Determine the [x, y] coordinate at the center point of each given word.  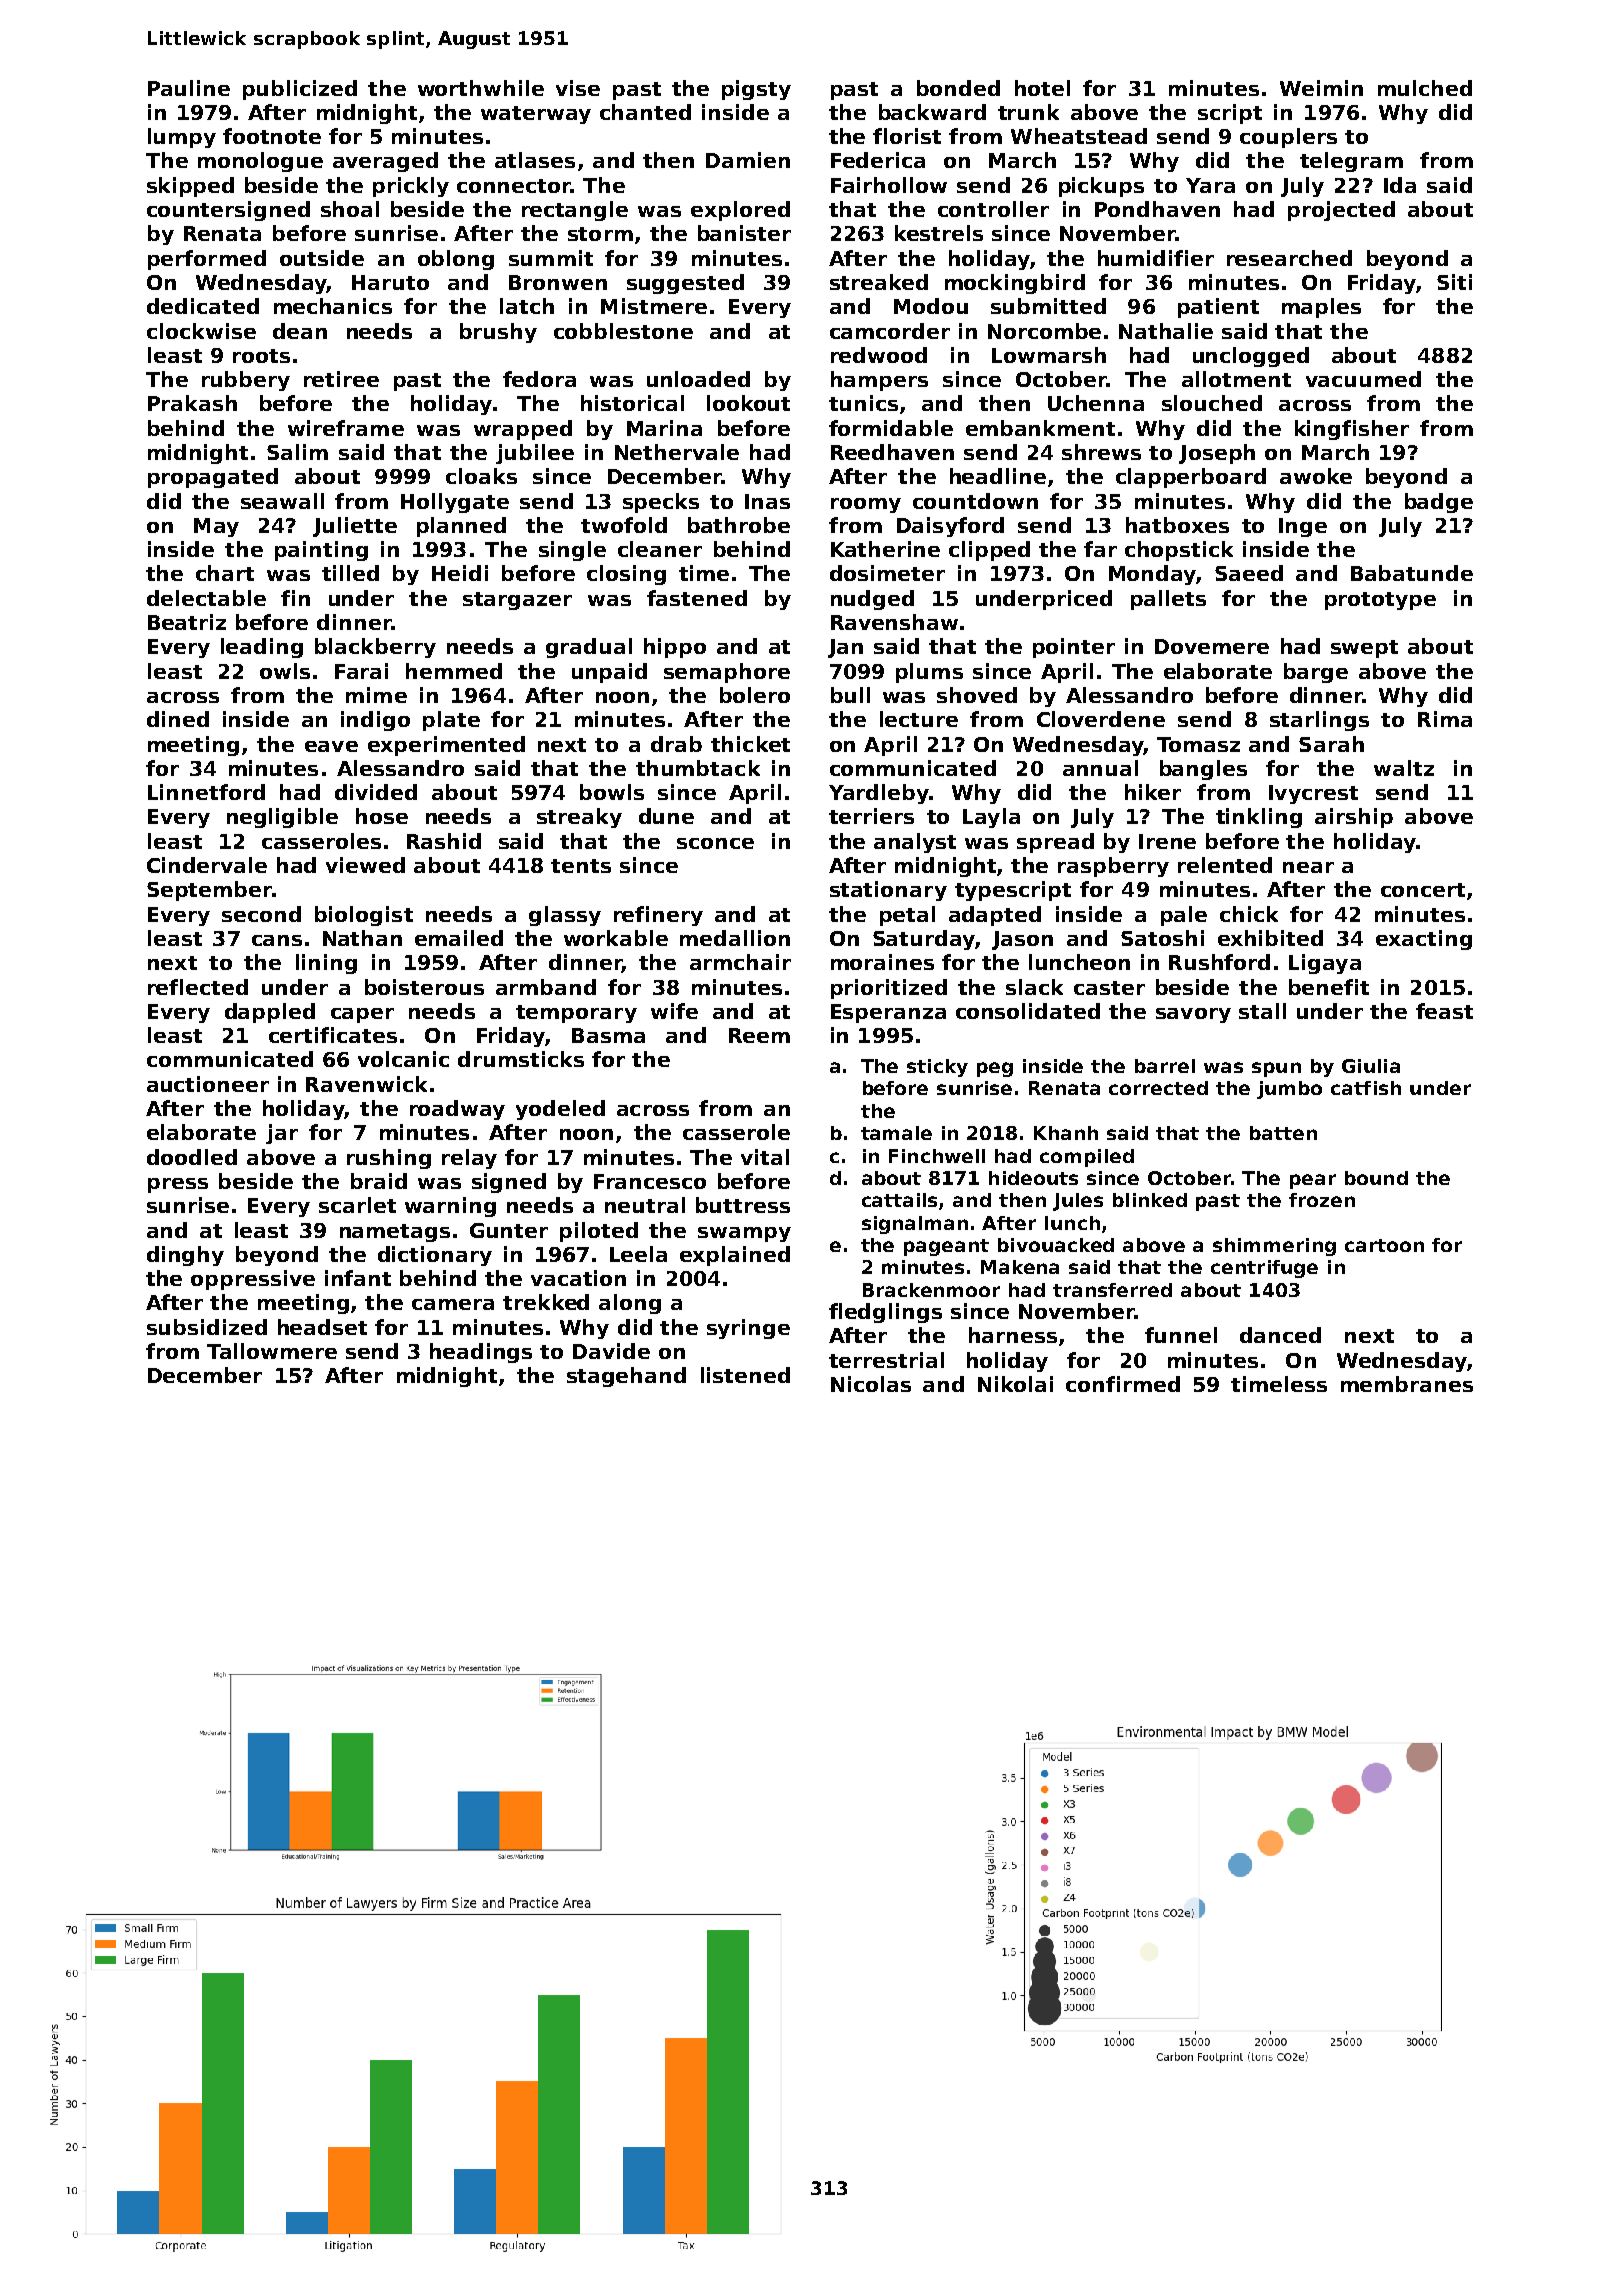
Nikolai [1015, 1384]
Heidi [460, 573]
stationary [888, 891]
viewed [365, 865]
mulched [1425, 88]
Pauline [189, 88]
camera [453, 1304]
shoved [977, 695]
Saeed [1249, 573]
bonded [958, 88]
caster [1109, 988]
